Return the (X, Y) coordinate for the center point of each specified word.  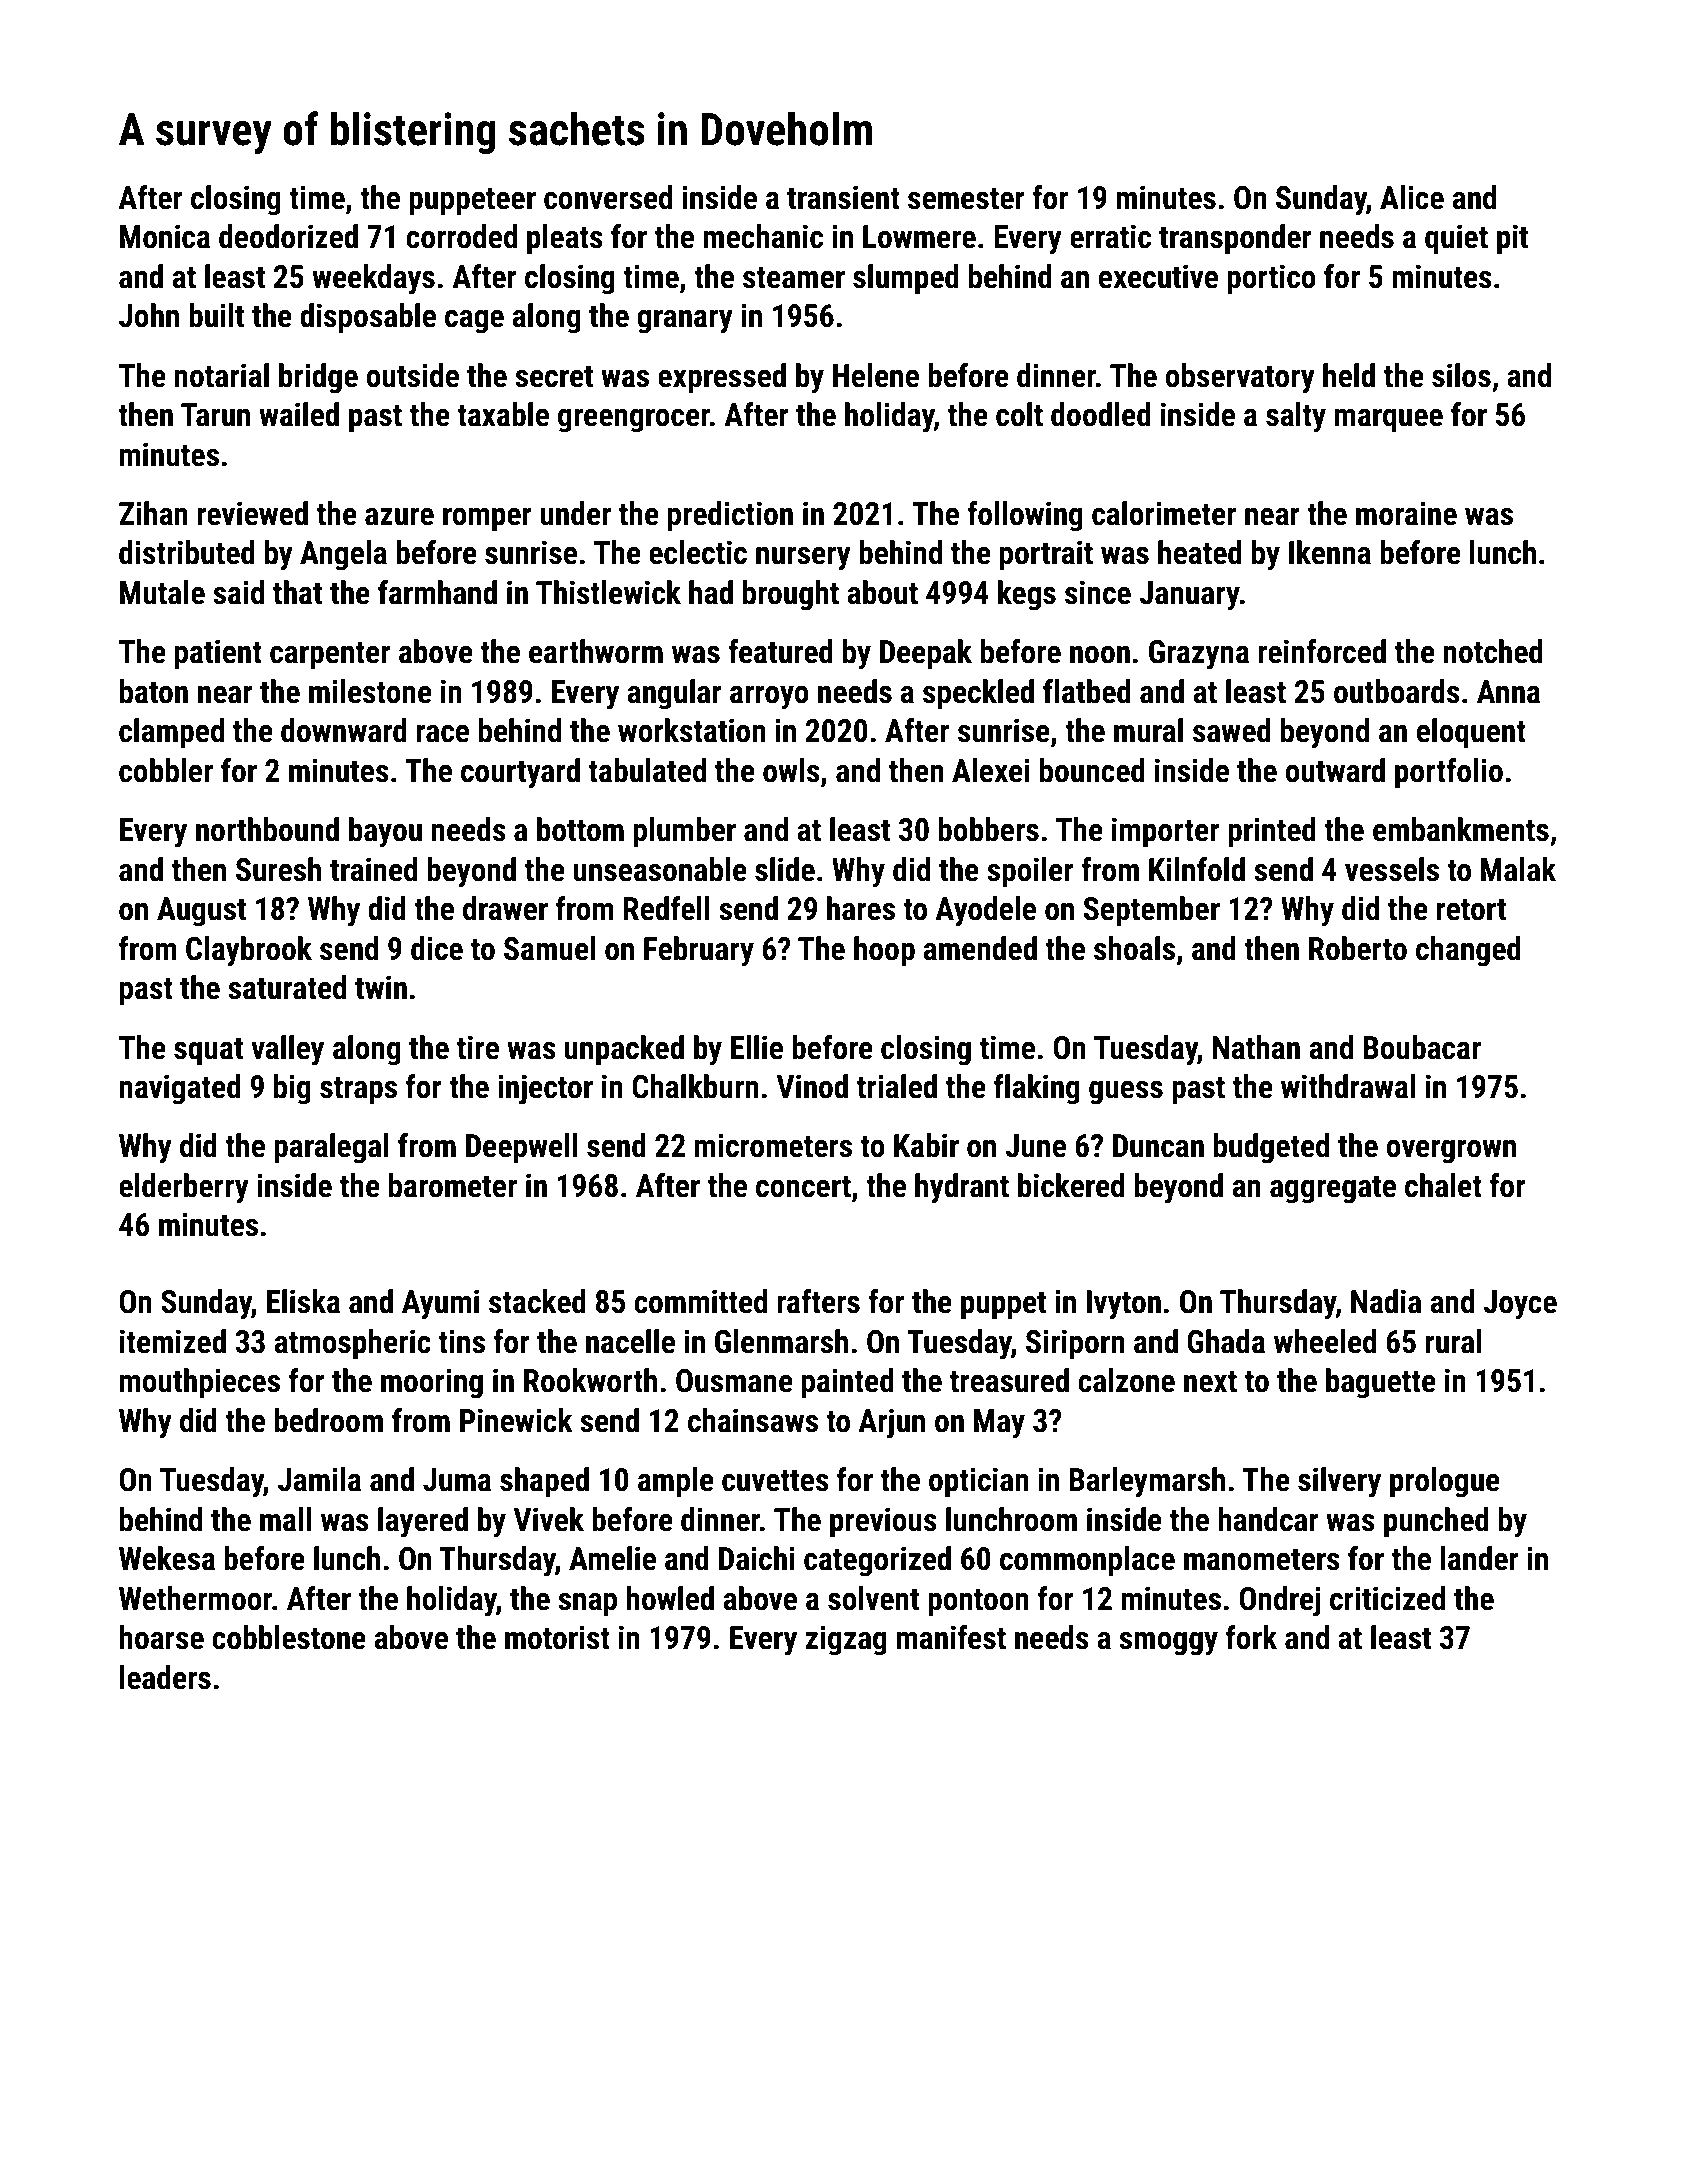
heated (1200, 552)
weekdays (373, 279)
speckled (978, 694)
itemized (173, 1341)
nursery (803, 559)
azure (399, 517)
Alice (1412, 197)
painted (848, 1383)
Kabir (926, 1145)
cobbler (166, 770)
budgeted (1271, 1148)
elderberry (184, 1188)
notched (1493, 651)
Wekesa (167, 1558)
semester (966, 199)
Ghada (1226, 1341)
